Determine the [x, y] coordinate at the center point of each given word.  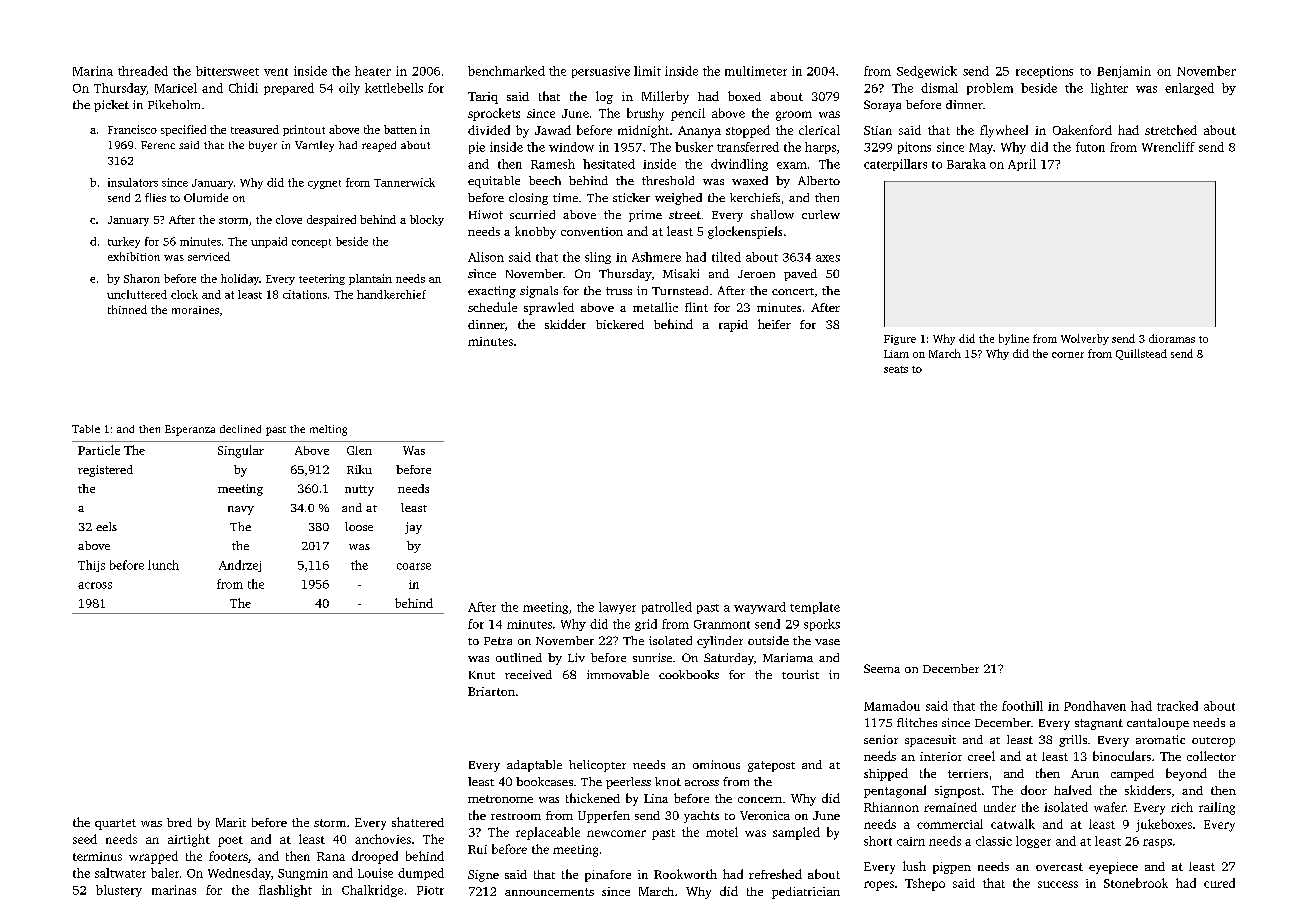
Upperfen [604, 817]
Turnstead [680, 290]
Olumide [206, 197]
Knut [482, 675]
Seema [882, 668]
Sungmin [303, 874]
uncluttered [137, 294]
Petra [498, 641]
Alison [486, 257]
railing [1217, 808]
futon [1090, 147]
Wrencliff [1168, 147]
